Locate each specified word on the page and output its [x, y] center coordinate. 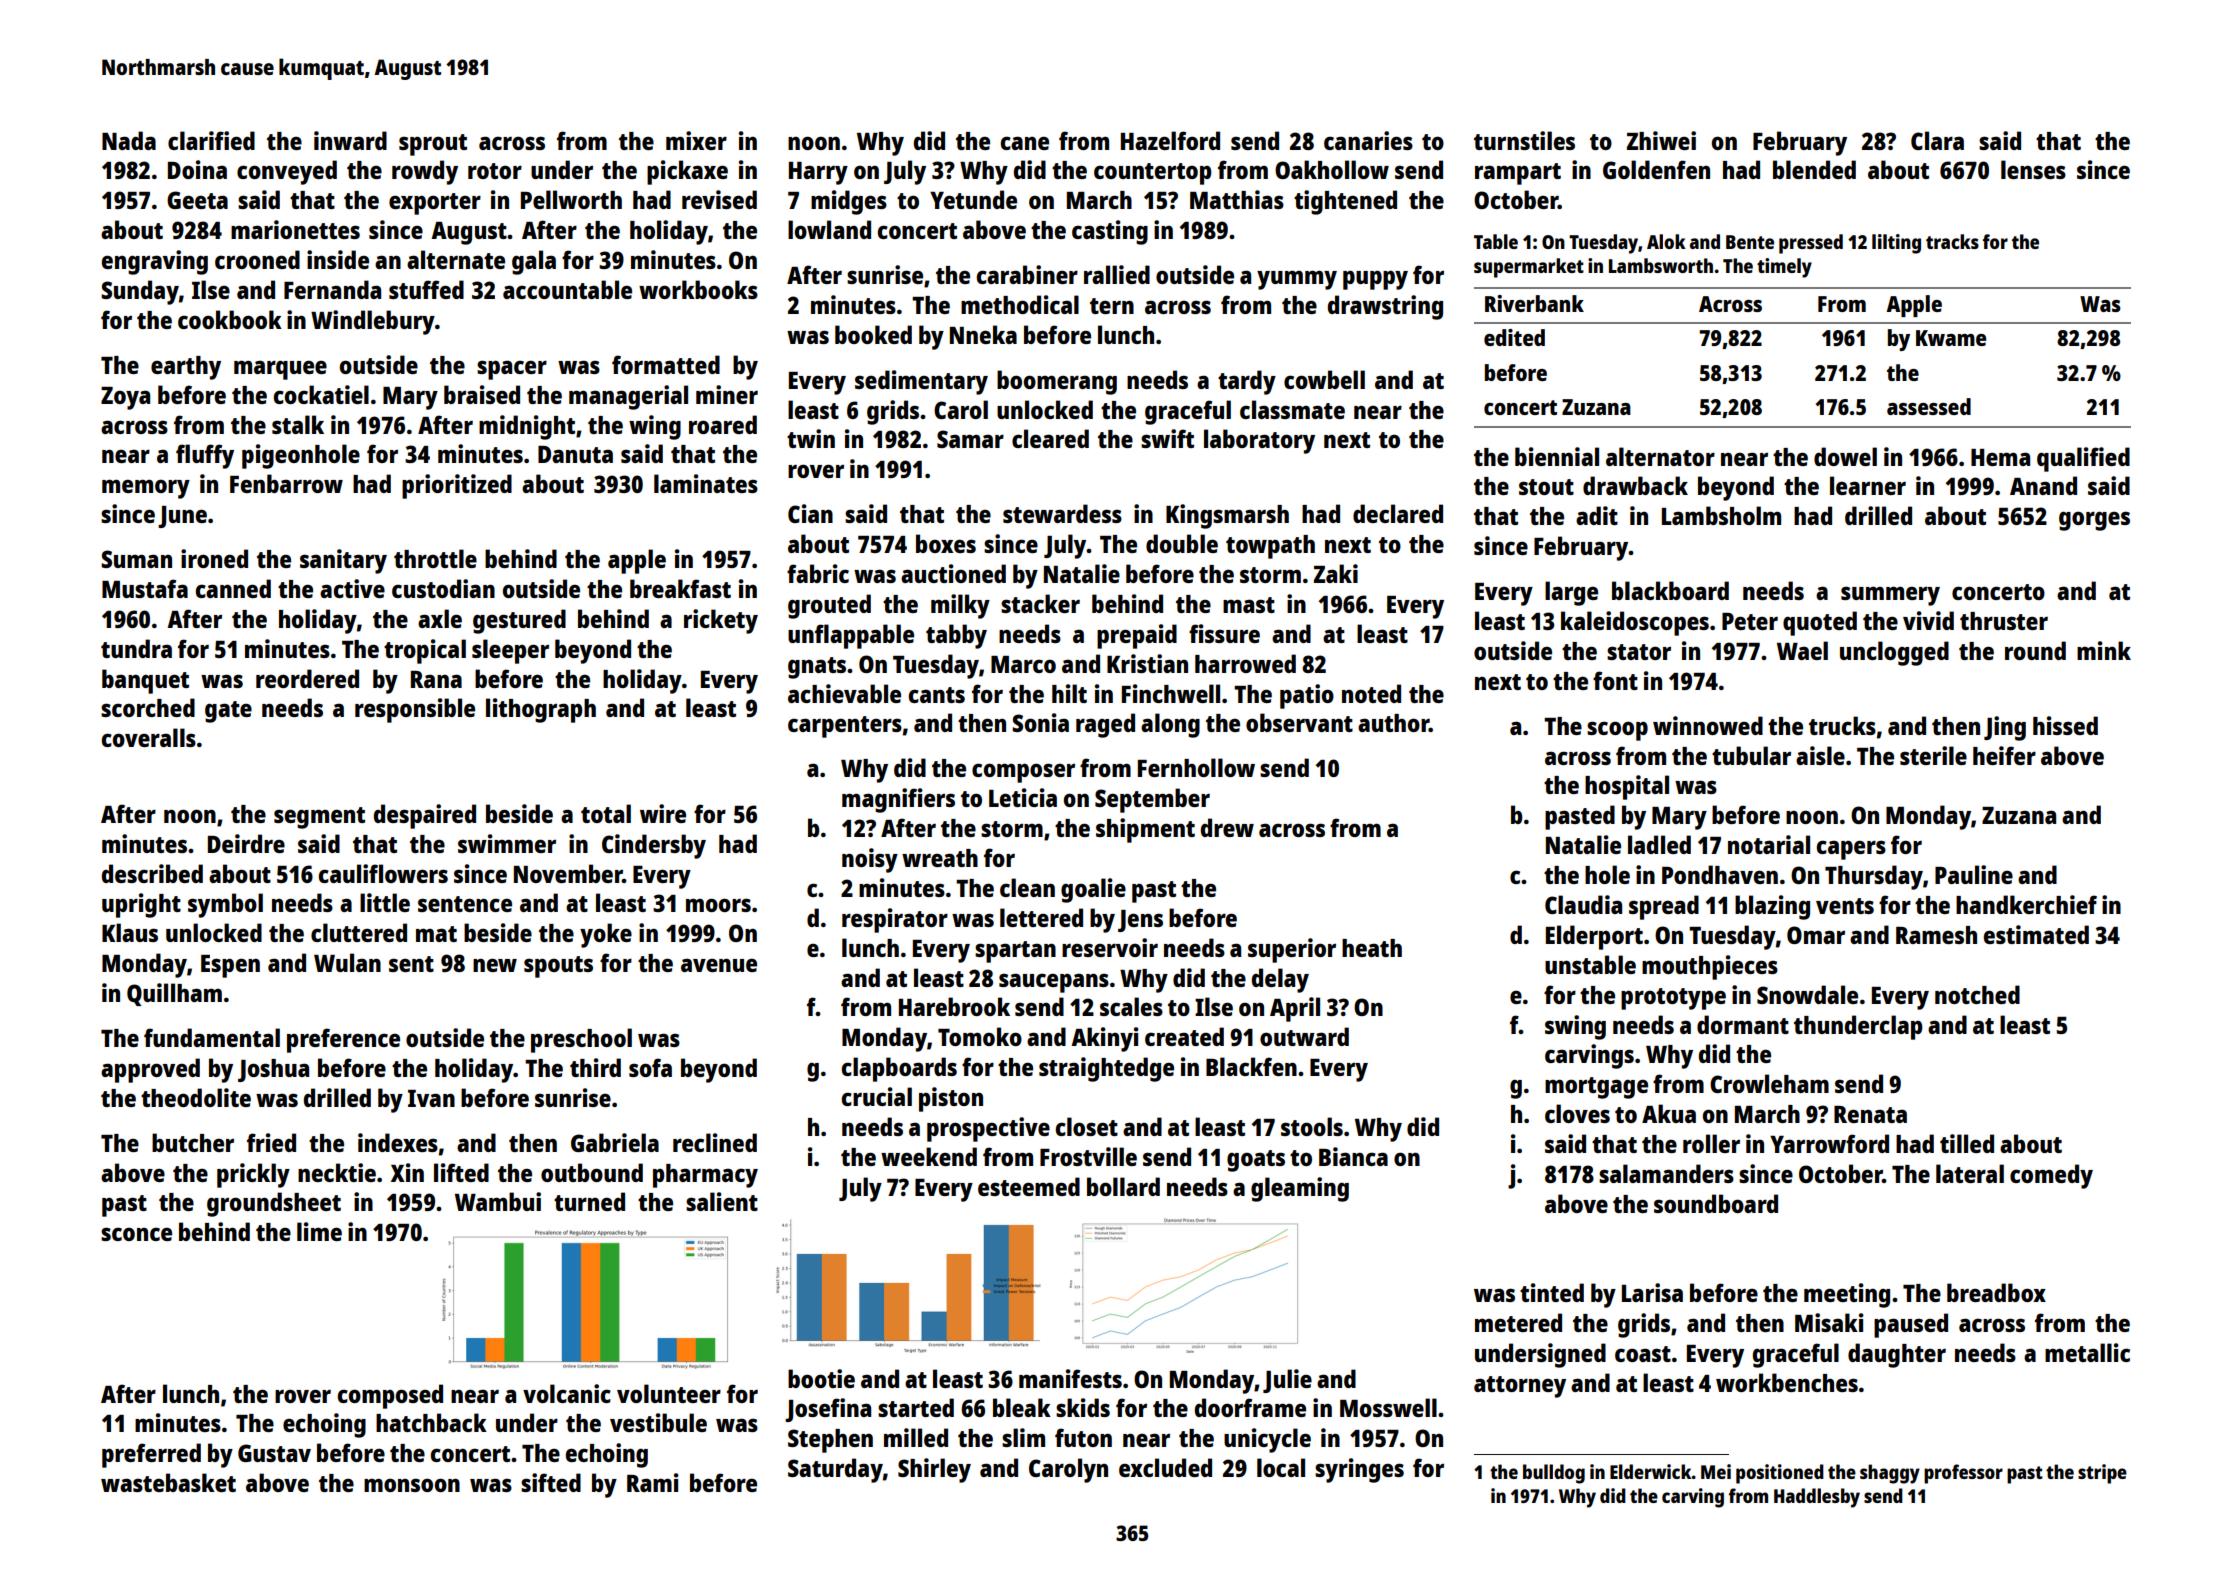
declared [1398, 513]
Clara [1937, 140]
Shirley [934, 1470]
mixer [696, 140]
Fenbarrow [286, 483]
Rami [653, 1482]
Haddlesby [1817, 1498]
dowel [1845, 456]
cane [1024, 143]
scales [1131, 1006]
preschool [581, 1040]
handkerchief [2026, 904]
